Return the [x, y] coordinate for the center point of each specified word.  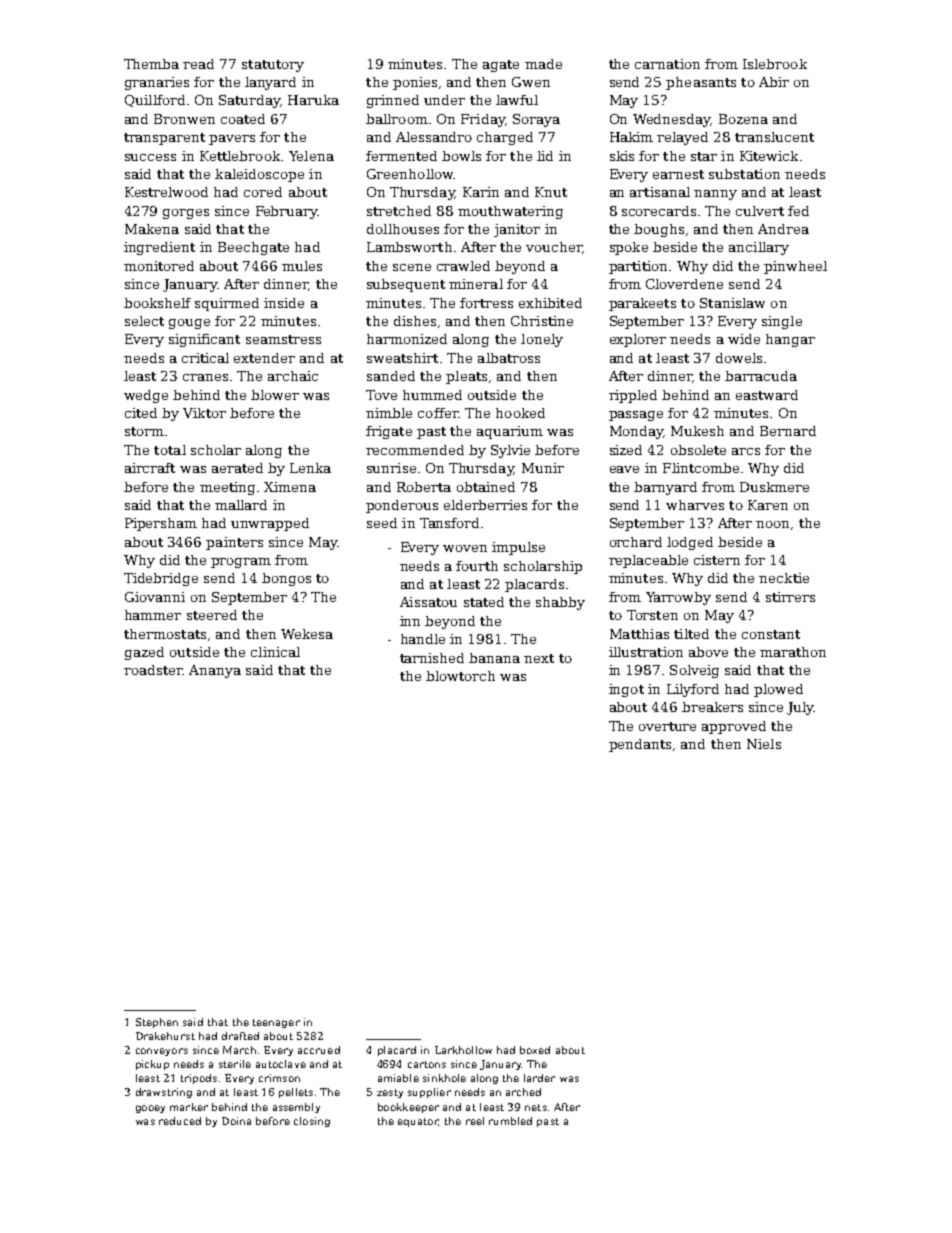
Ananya [215, 671]
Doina [236, 1121]
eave [624, 469]
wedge [146, 396]
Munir [543, 468]
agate [501, 66]
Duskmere [774, 487]
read [198, 64]
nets [536, 1107]
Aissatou [428, 602]
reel [475, 1121]
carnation [667, 64]
